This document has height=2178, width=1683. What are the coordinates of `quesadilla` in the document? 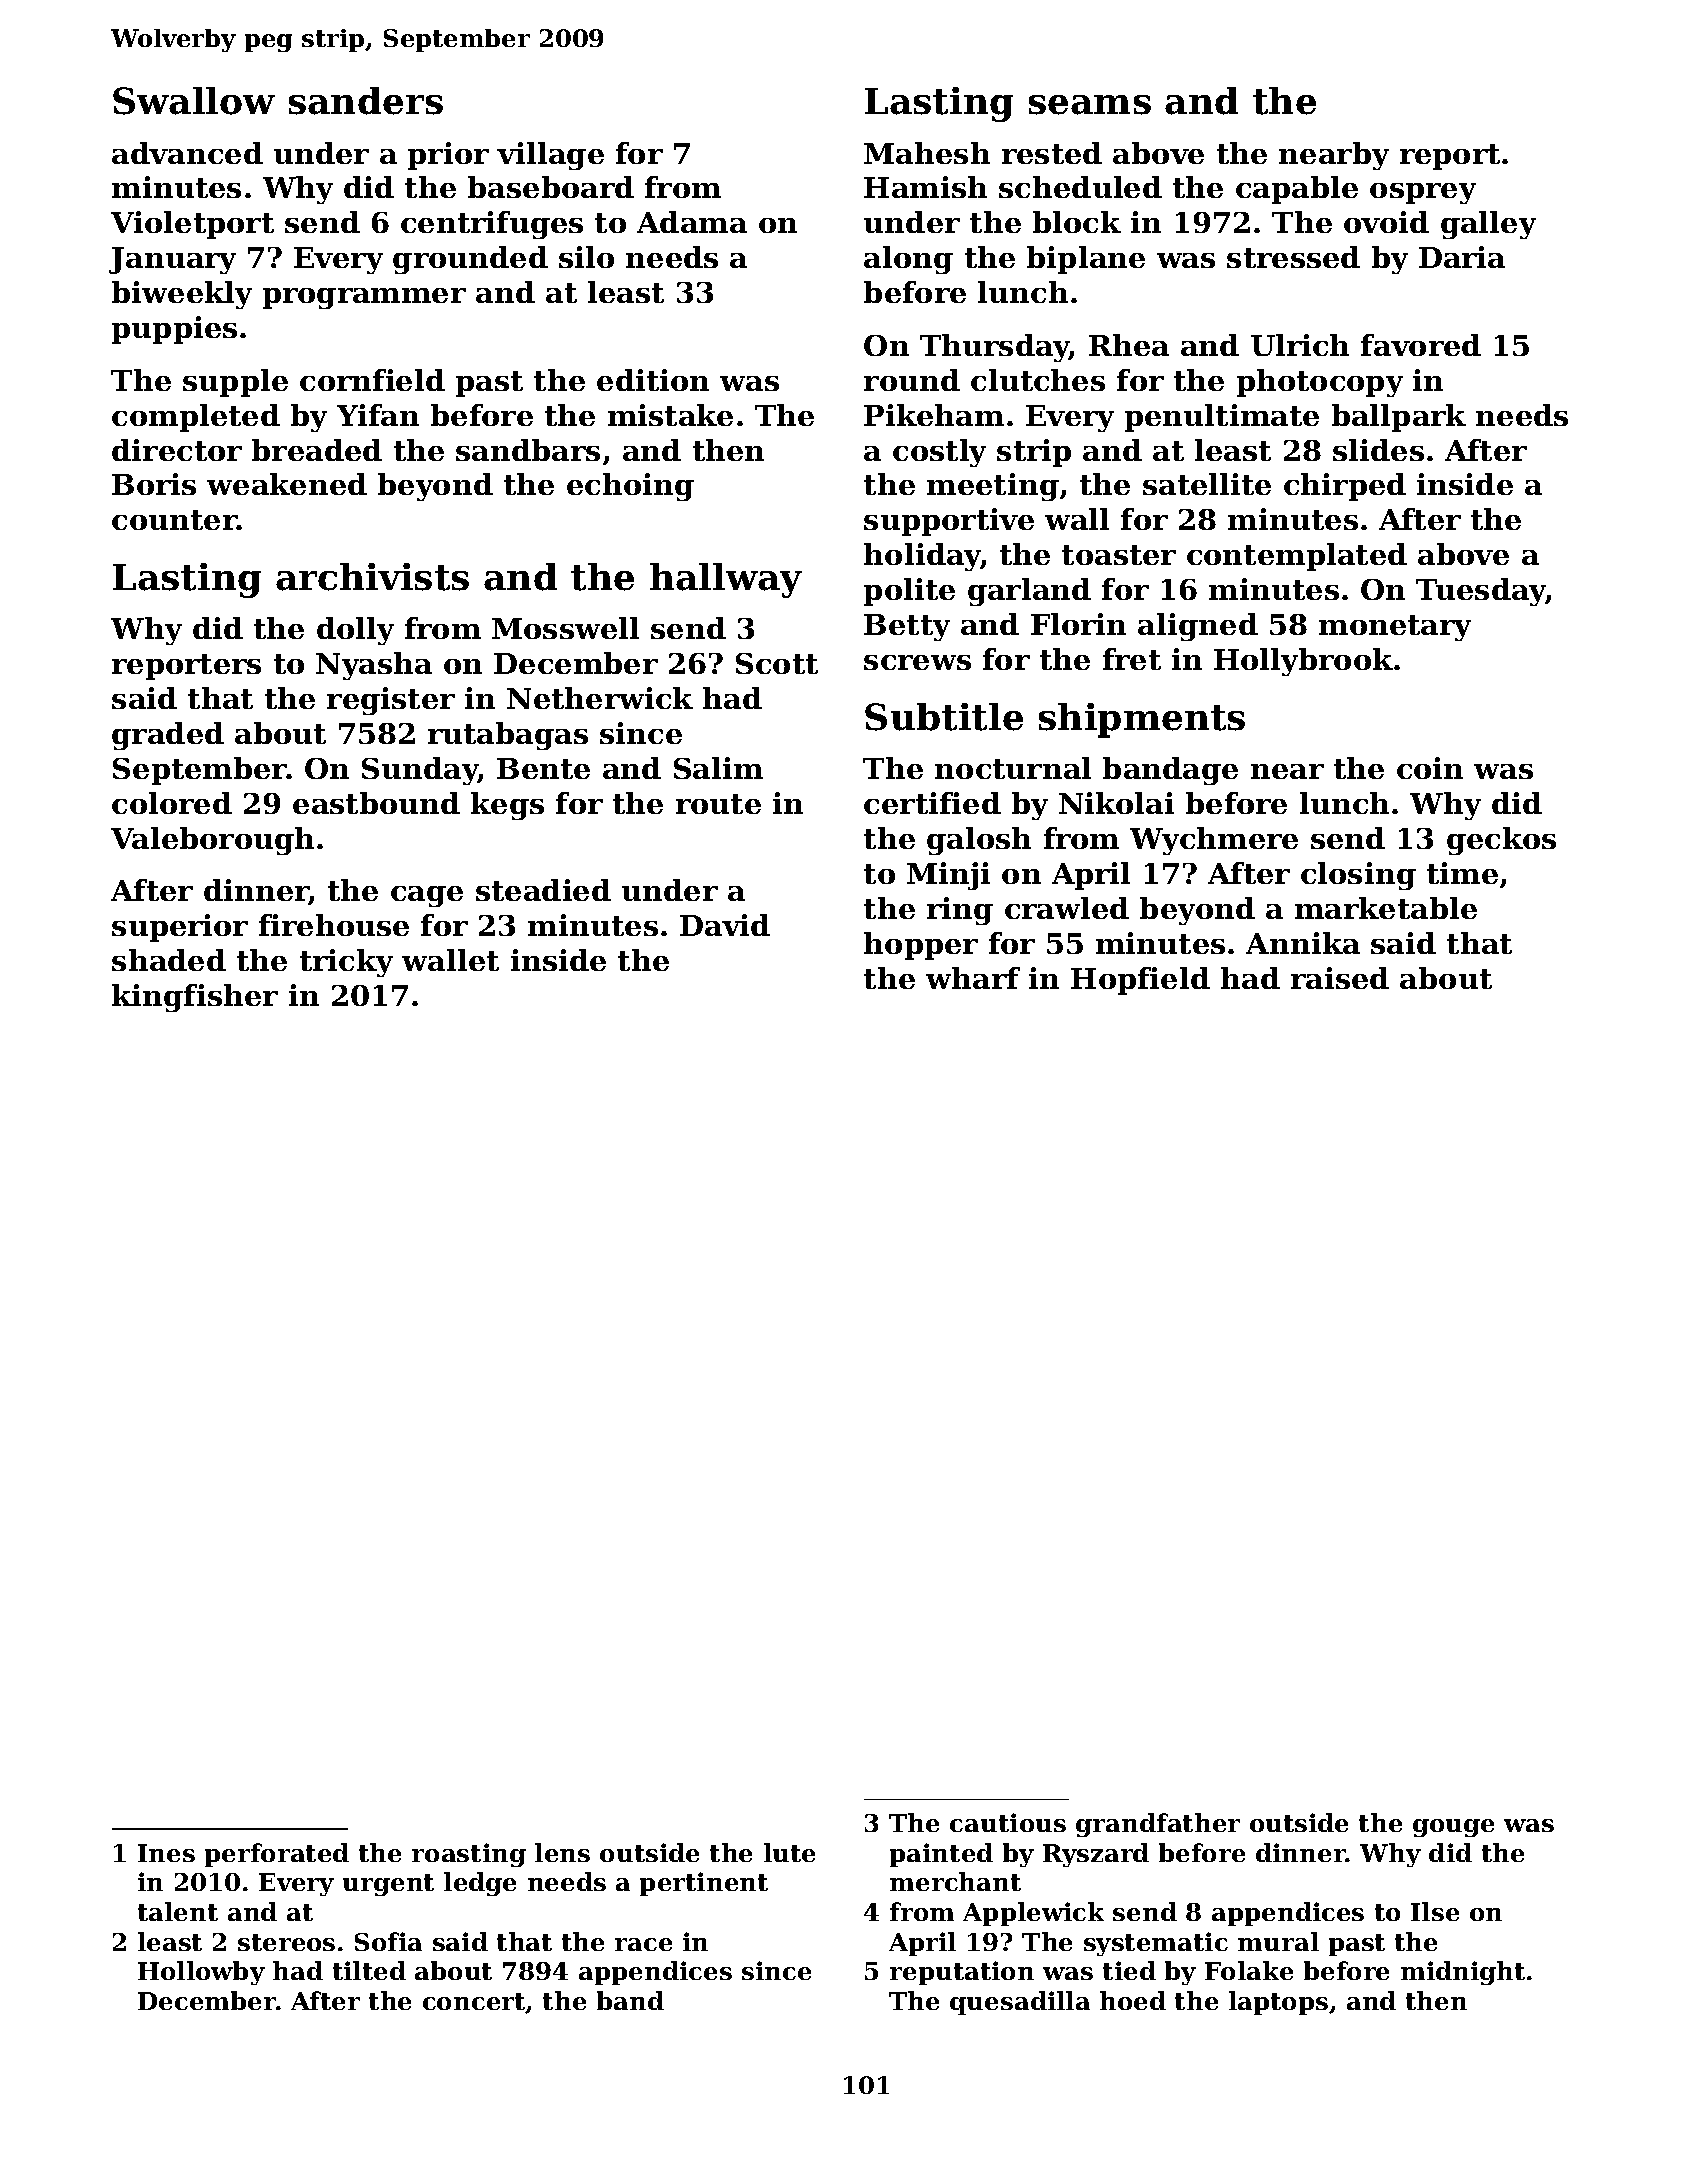 It's located at (1020, 2003).
